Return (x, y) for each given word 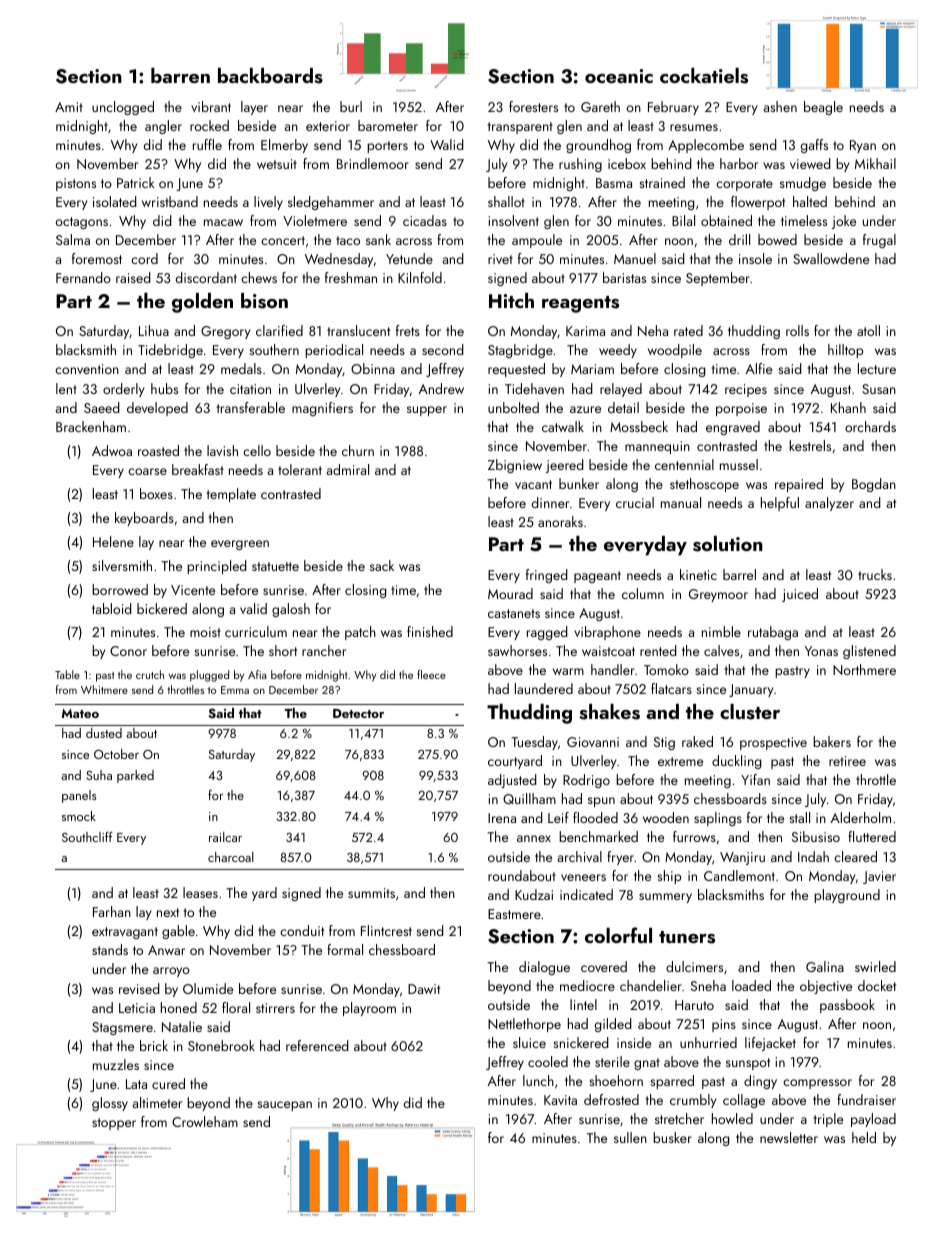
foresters (533, 106)
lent (66, 388)
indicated (586, 894)
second (443, 349)
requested (516, 370)
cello (257, 450)
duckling (737, 762)
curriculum (256, 631)
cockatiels (704, 76)
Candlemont (739, 875)
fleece (431, 674)
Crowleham (205, 1121)
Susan (879, 389)
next (168, 912)
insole (755, 258)
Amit (69, 107)
